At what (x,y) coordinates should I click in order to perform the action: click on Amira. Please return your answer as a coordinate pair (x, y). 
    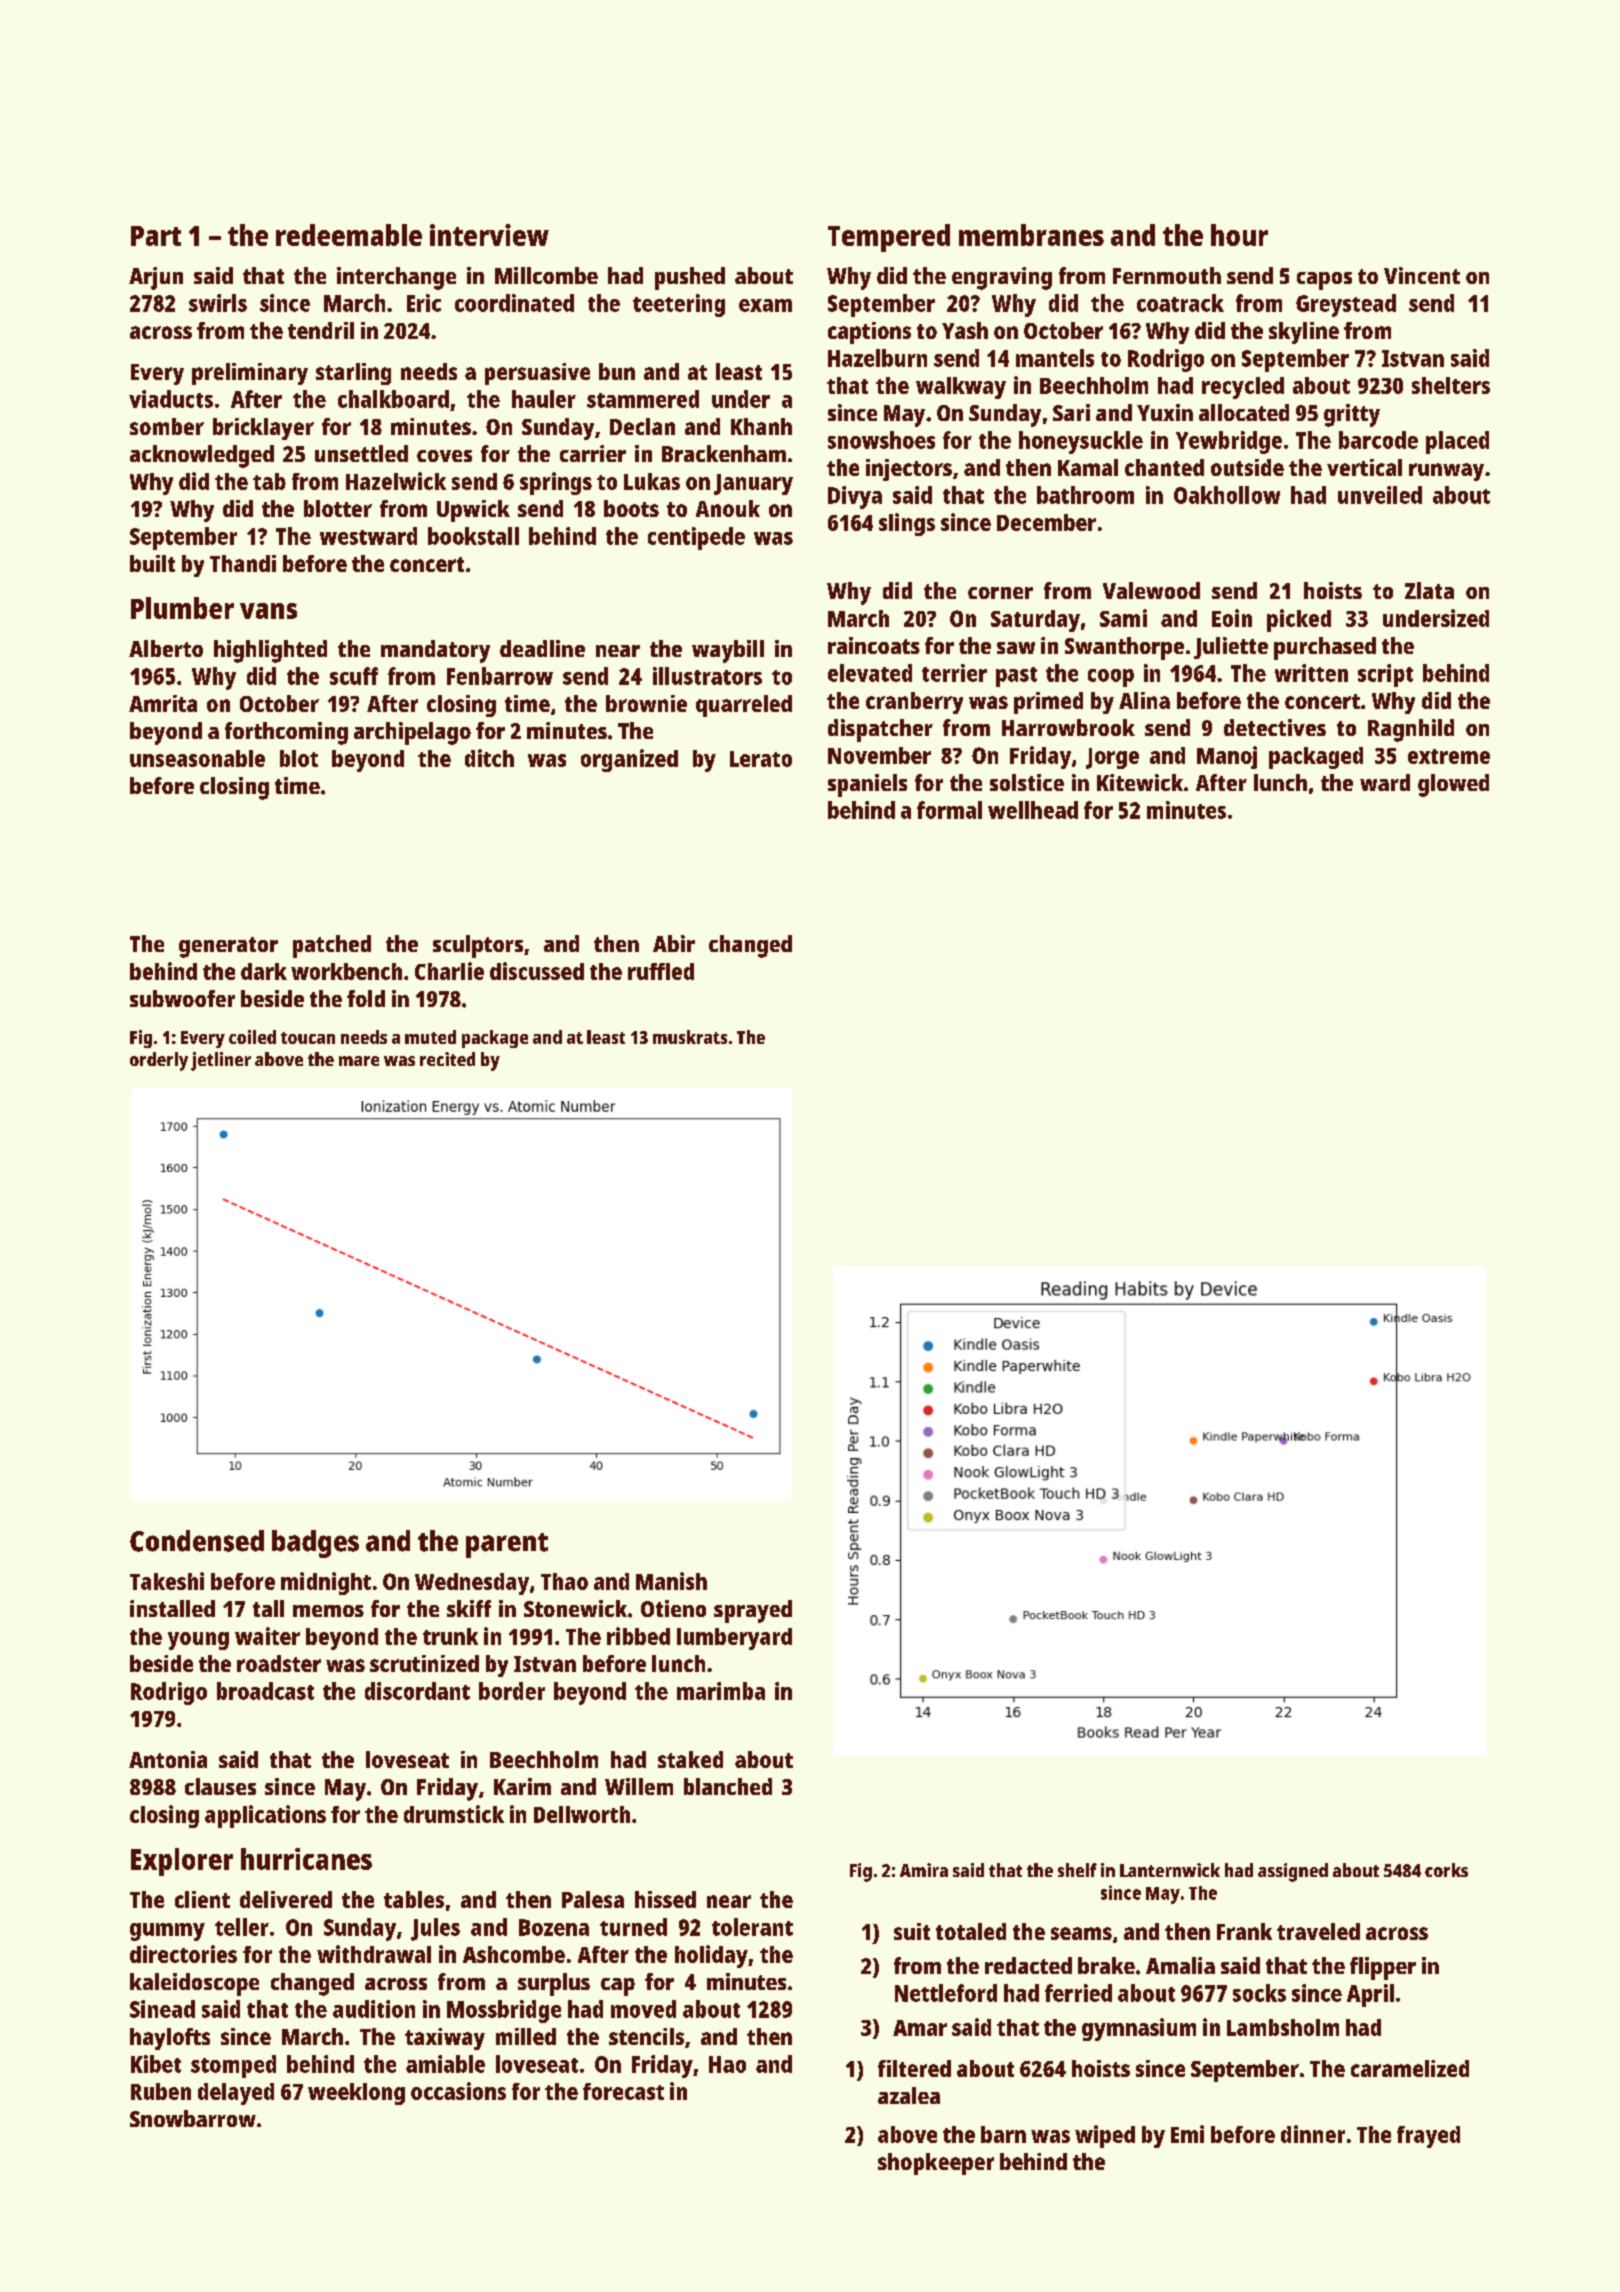
    Looking at the image, I should click on (924, 1870).
